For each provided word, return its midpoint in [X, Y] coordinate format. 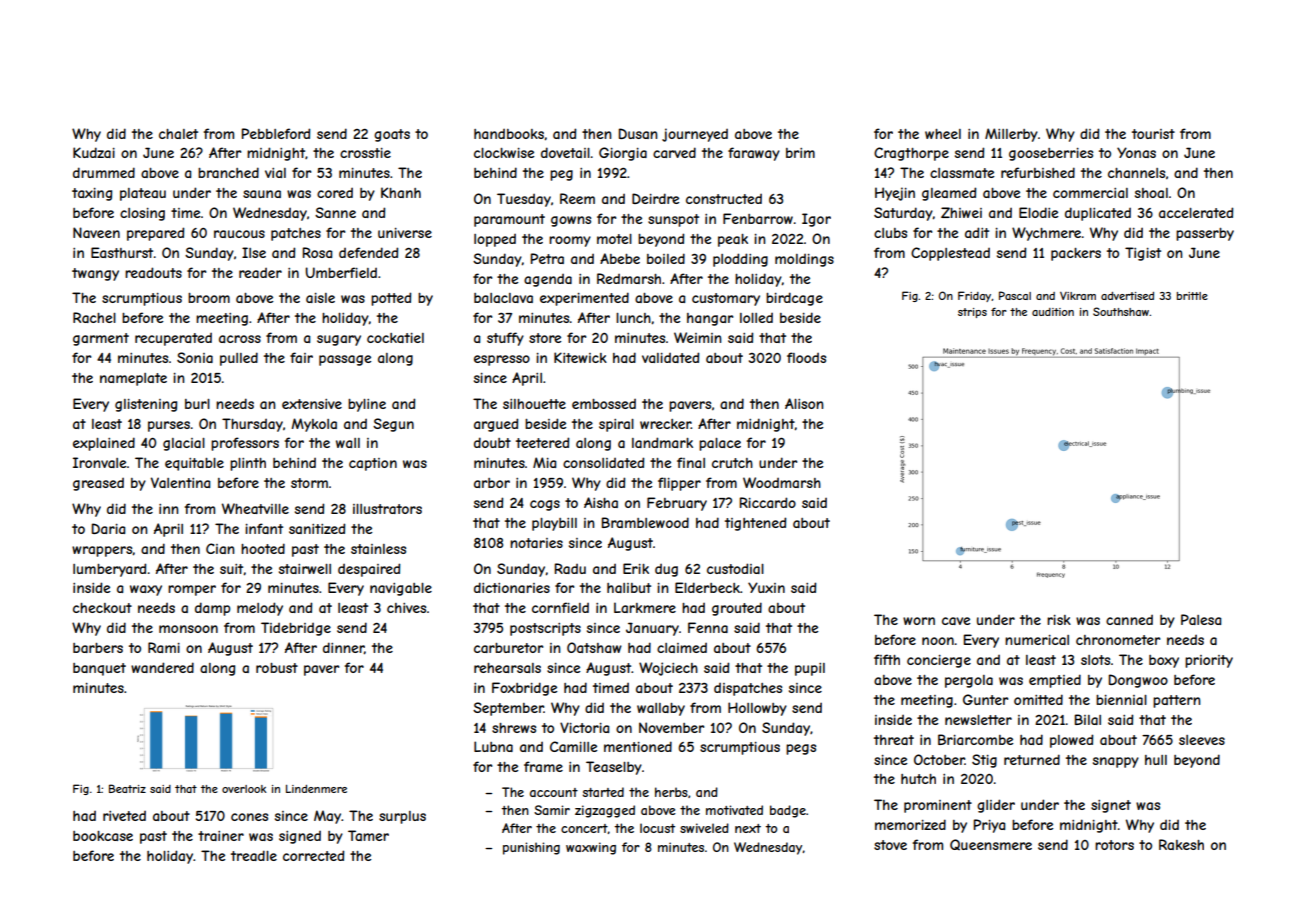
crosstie [365, 153]
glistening [146, 405]
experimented [584, 299]
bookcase [103, 836]
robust [277, 668]
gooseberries [1051, 154]
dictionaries [512, 587]
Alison [804, 403]
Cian [220, 548]
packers [1076, 254]
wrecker [665, 424]
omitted [1038, 699]
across [240, 339]
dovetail [565, 152]
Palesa [1201, 619]
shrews [514, 728]
